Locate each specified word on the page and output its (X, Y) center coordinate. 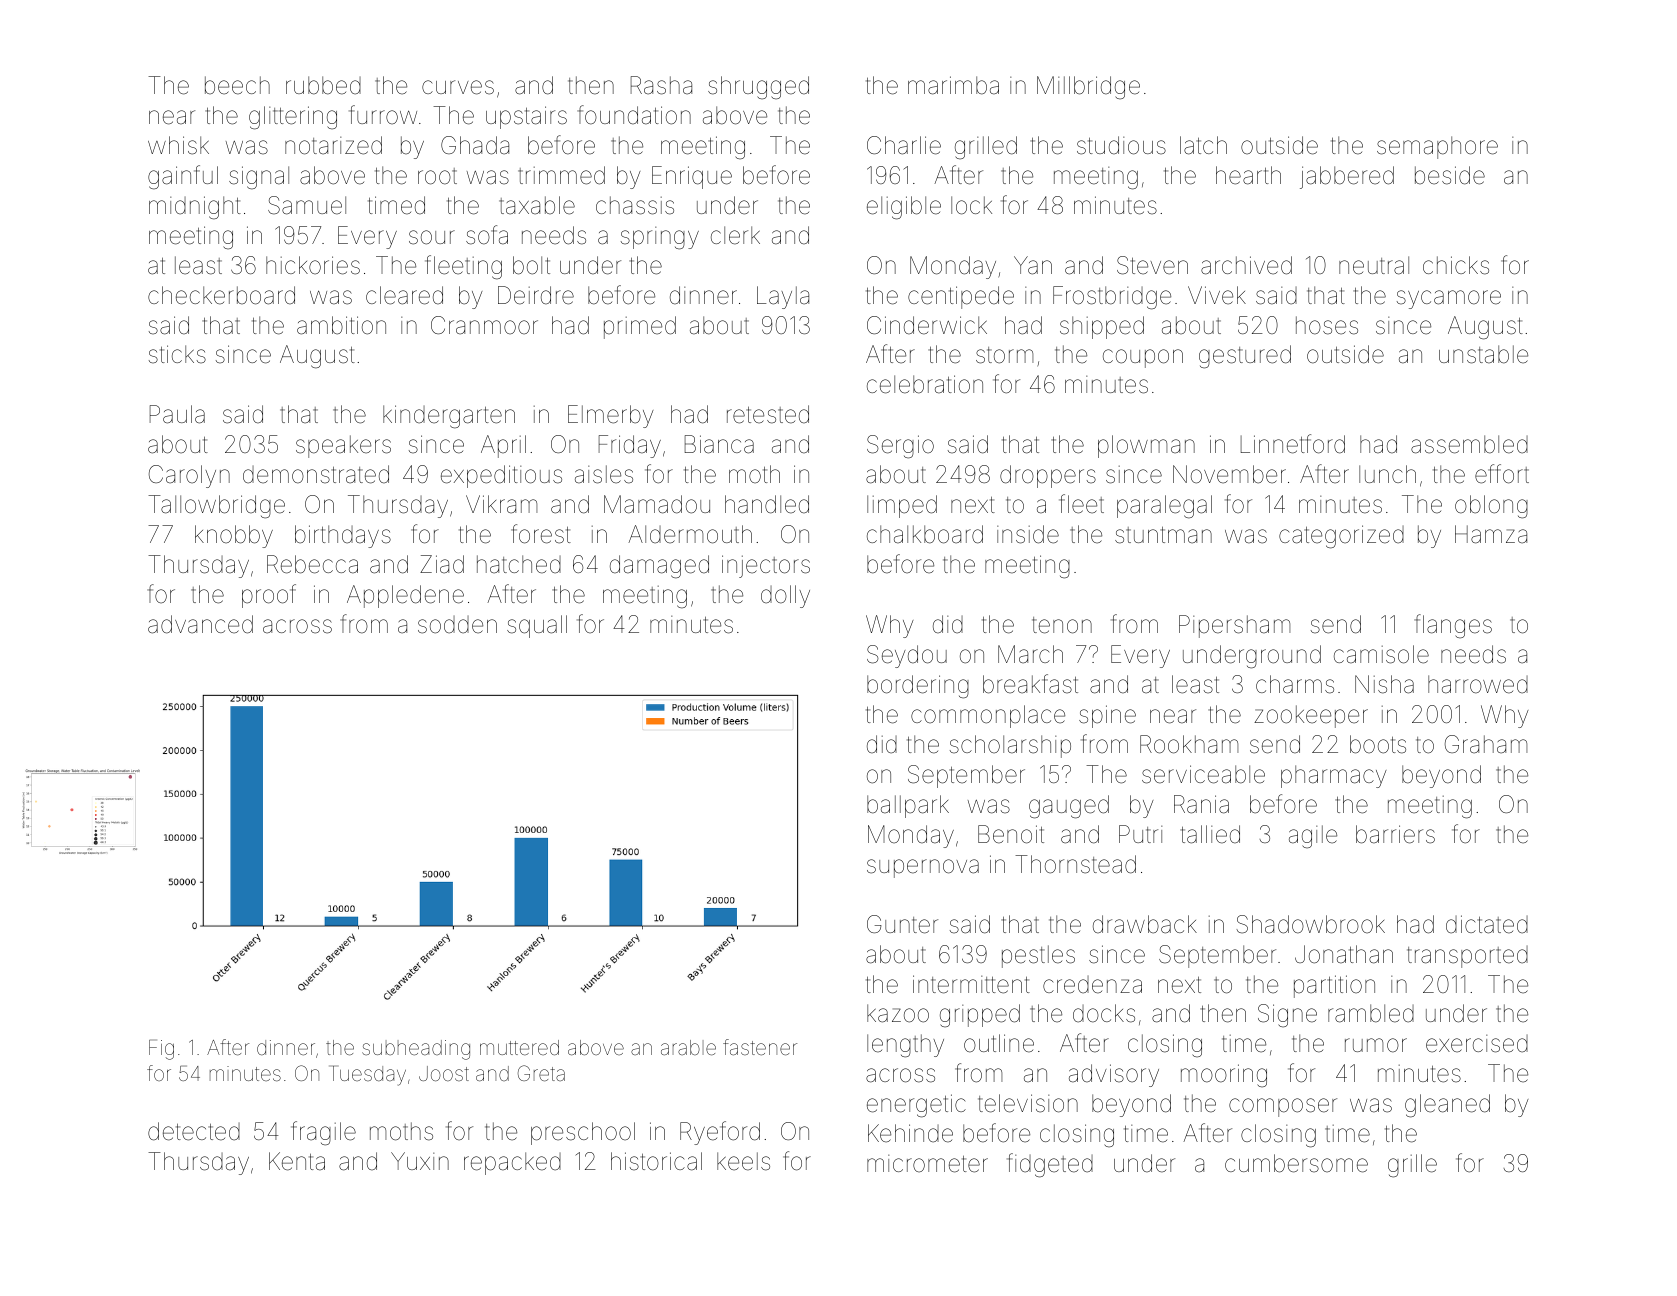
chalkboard (925, 534)
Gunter (902, 924)
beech (237, 85)
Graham (1486, 744)
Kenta (297, 1161)
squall (537, 626)
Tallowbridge (216, 507)
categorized (1341, 537)
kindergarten (449, 417)
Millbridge (1088, 87)
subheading (416, 1050)
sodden (457, 625)
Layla (783, 297)
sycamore (1449, 299)
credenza (1092, 985)
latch (1203, 145)
